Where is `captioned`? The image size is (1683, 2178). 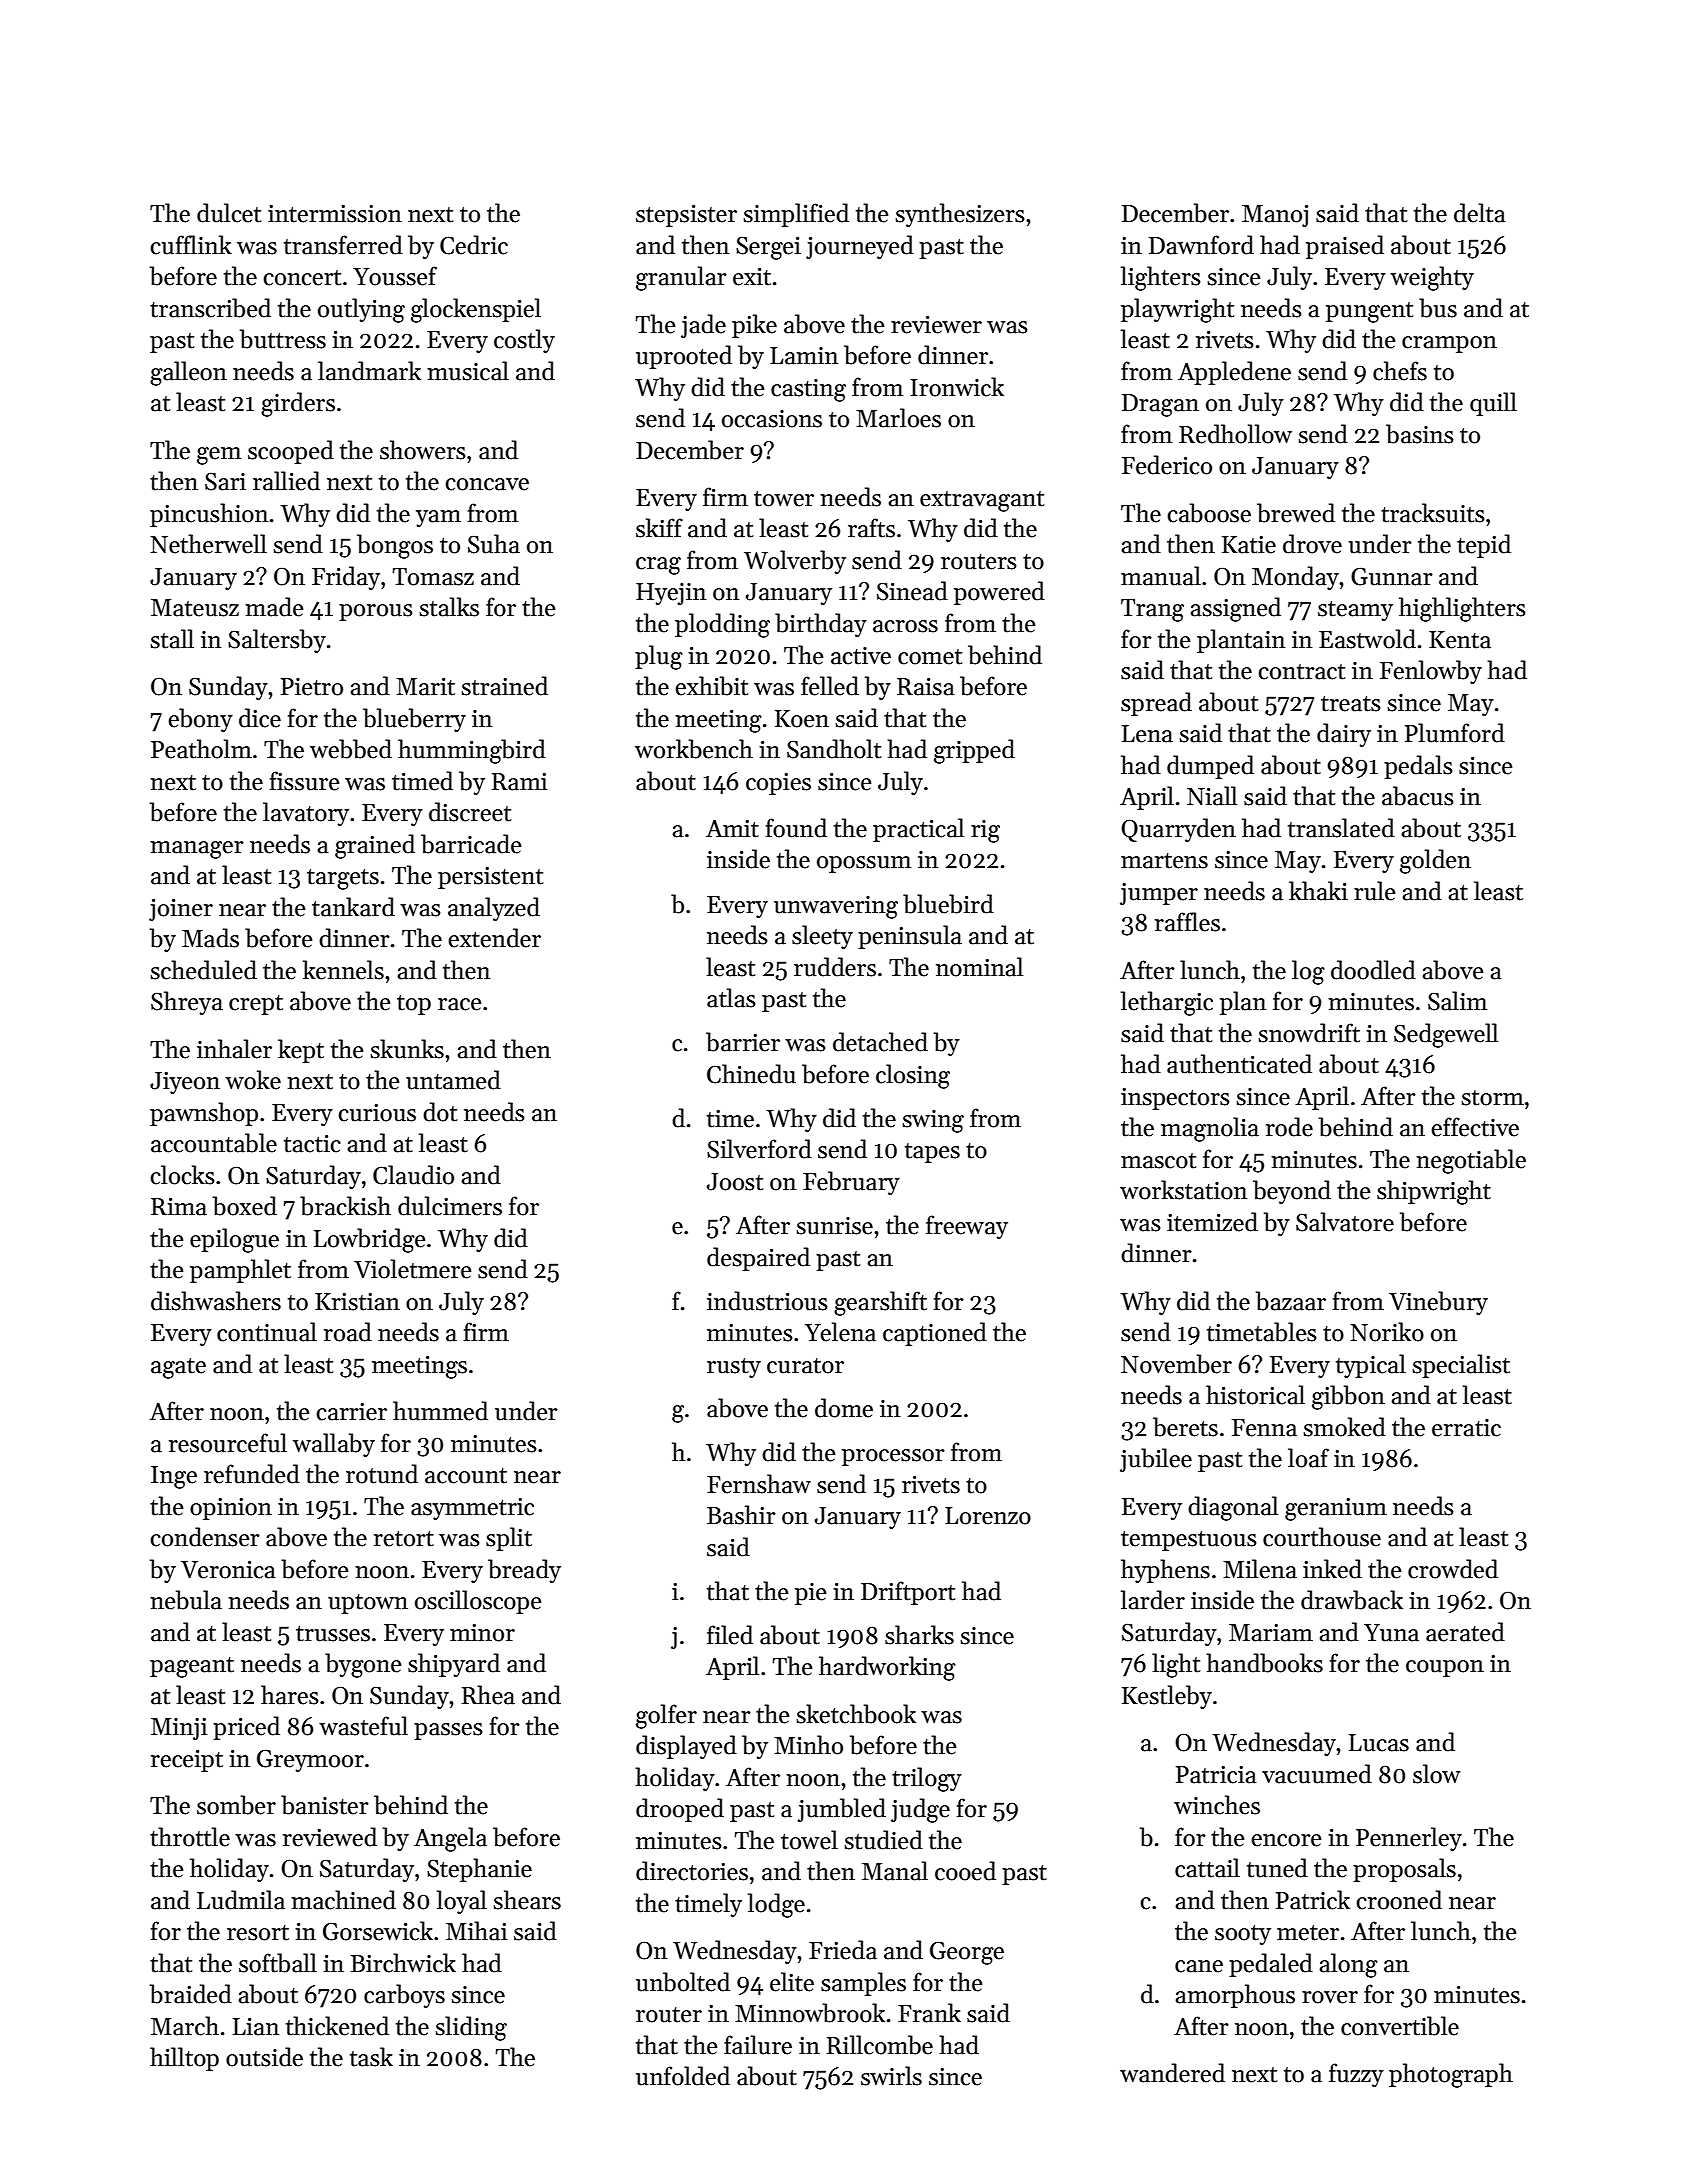 captioned is located at coordinates (935, 1334).
